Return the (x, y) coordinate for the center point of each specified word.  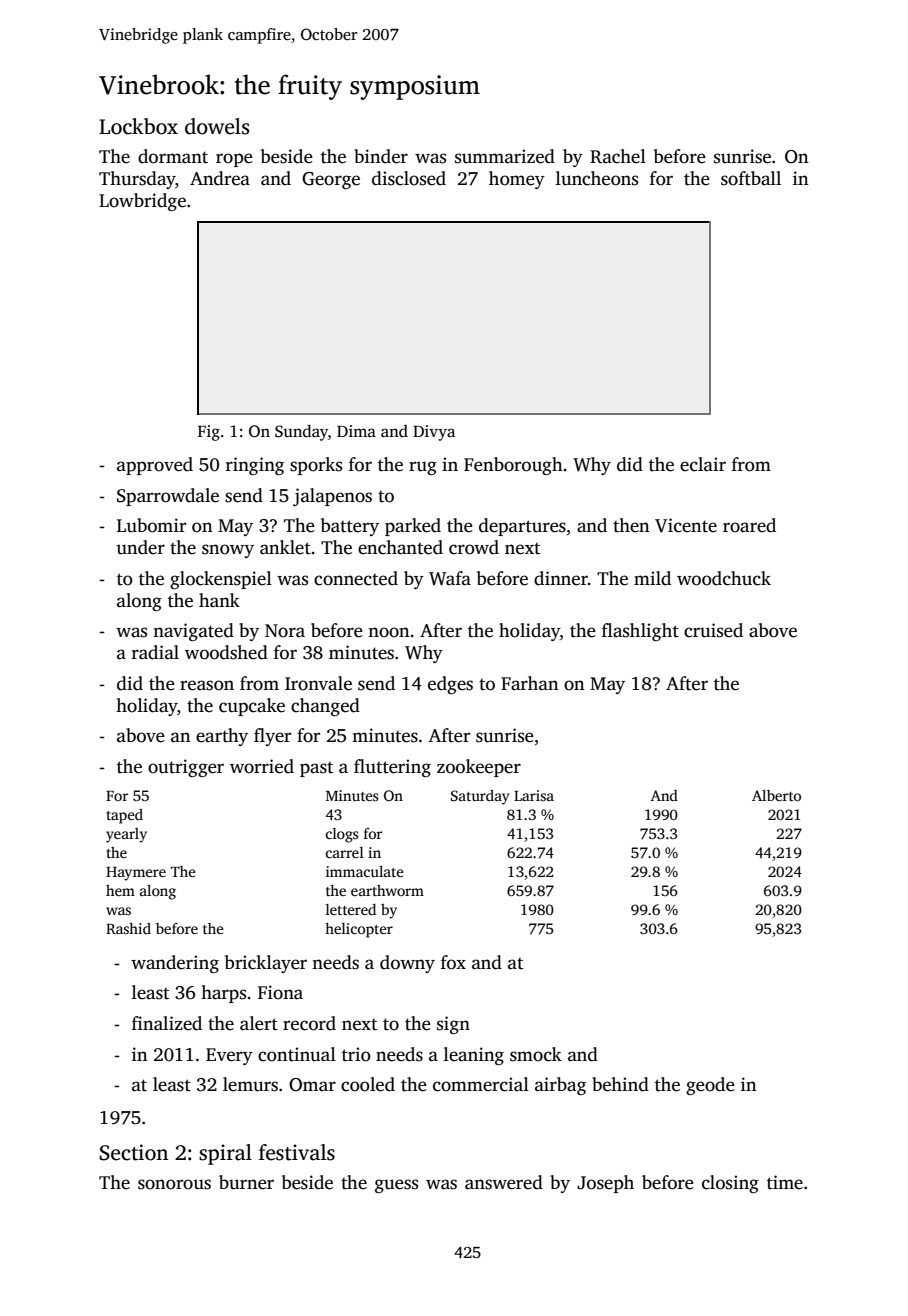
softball (751, 178)
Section (133, 1152)
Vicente (686, 525)
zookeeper (479, 768)
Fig (209, 433)
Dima (356, 431)
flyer (272, 737)
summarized (505, 156)
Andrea (220, 178)
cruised (713, 630)
